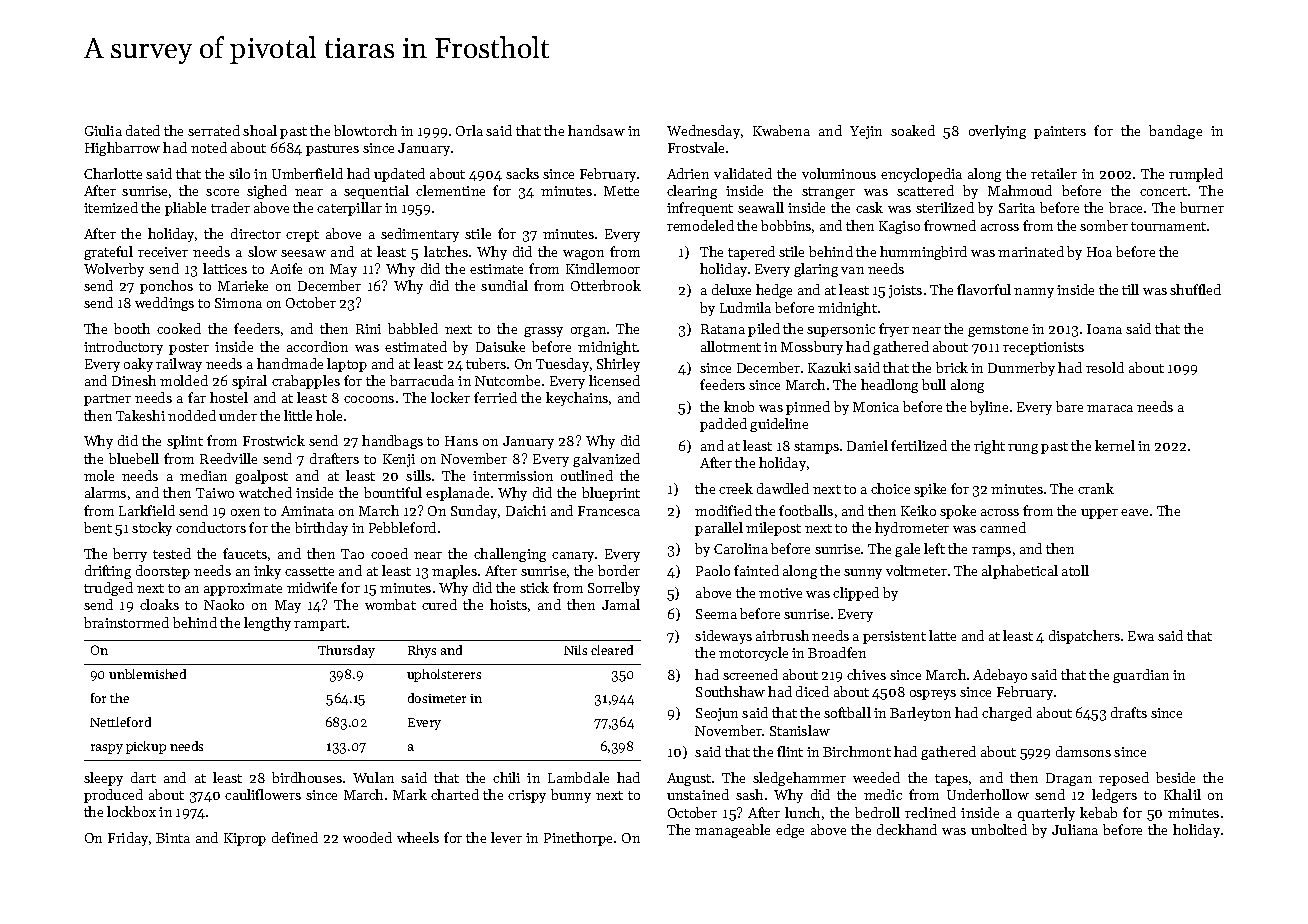  What do you see at coordinates (596, 130) in the page?
I see `handsaw` at bounding box center [596, 130].
